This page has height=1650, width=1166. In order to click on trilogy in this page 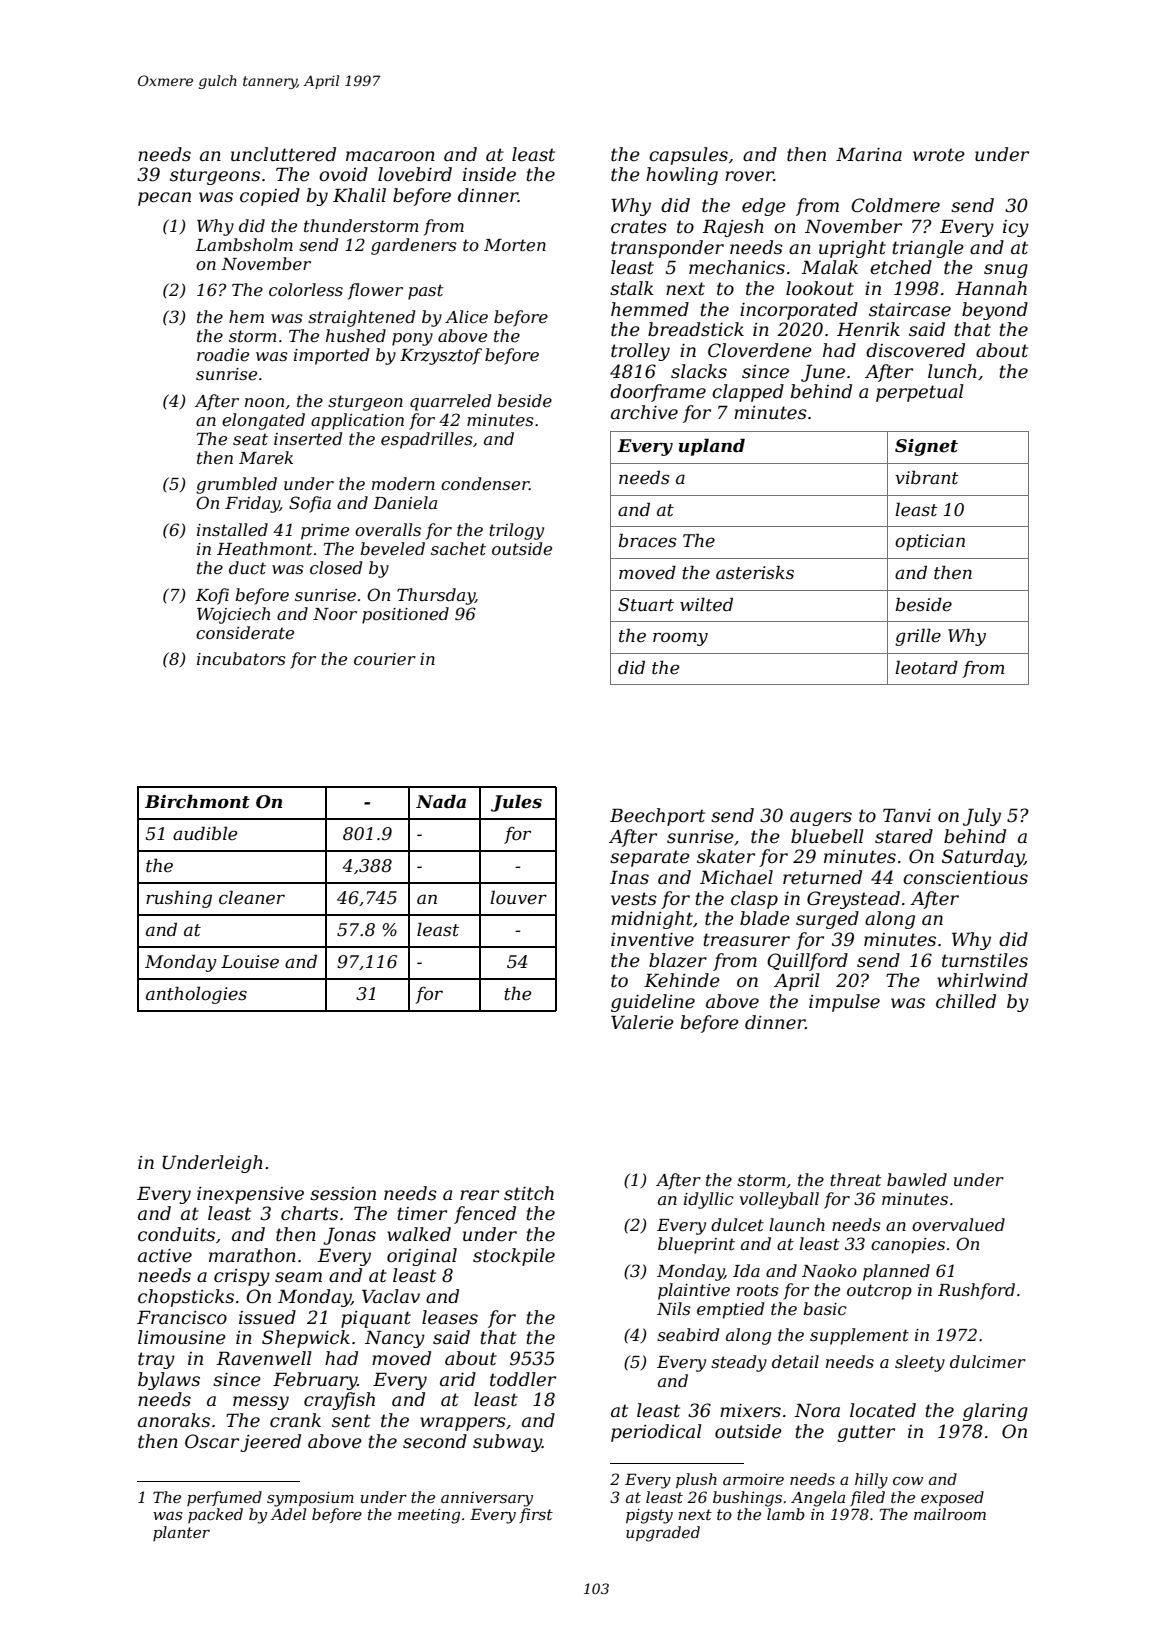, I will do `click(516, 531)`.
